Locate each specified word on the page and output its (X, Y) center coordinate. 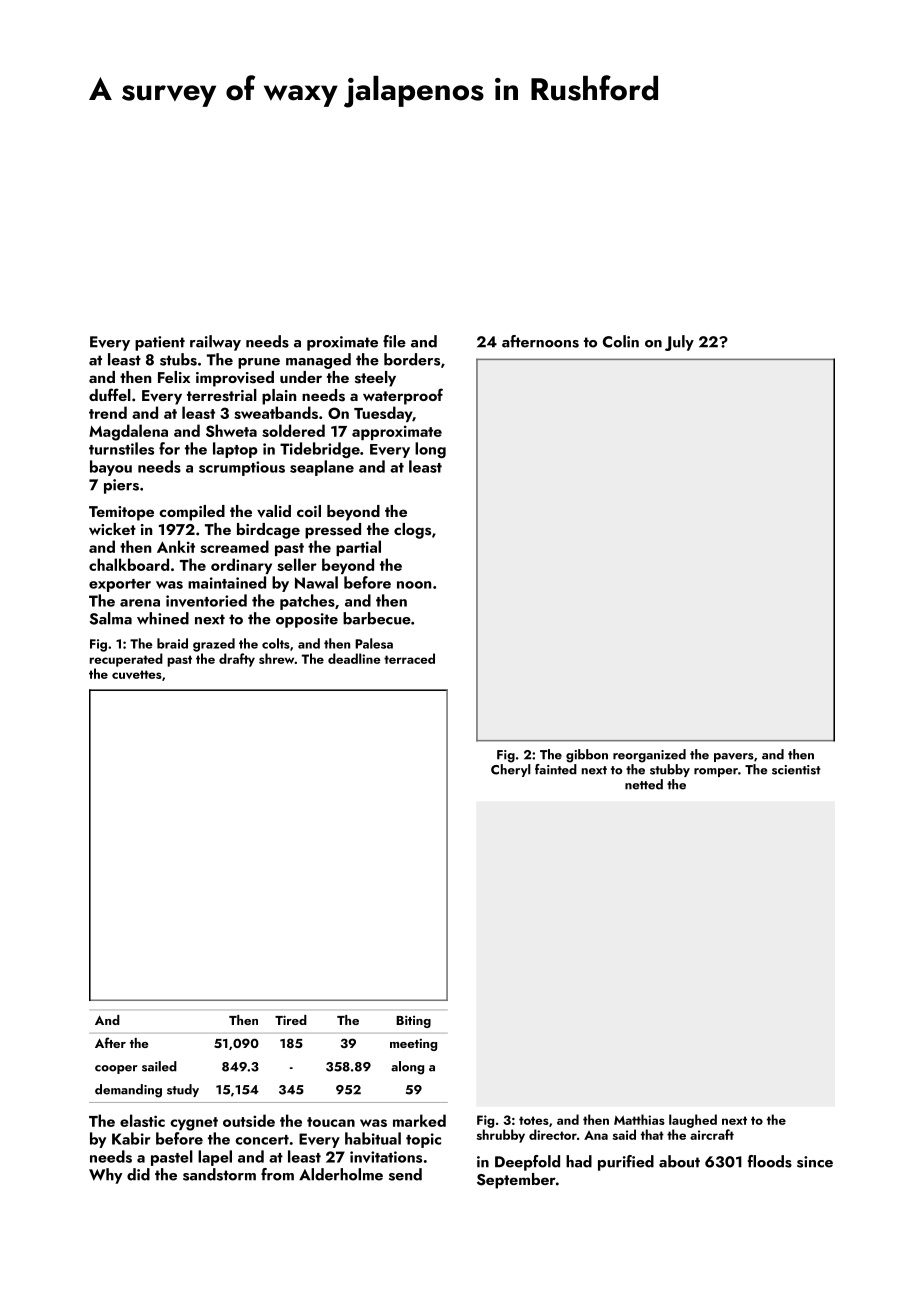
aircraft (712, 1134)
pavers (734, 757)
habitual (373, 1138)
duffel (110, 394)
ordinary (241, 566)
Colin (621, 341)
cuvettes (137, 674)
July (679, 343)
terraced (409, 658)
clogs (412, 531)
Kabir (131, 1138)
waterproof (403, 396)
